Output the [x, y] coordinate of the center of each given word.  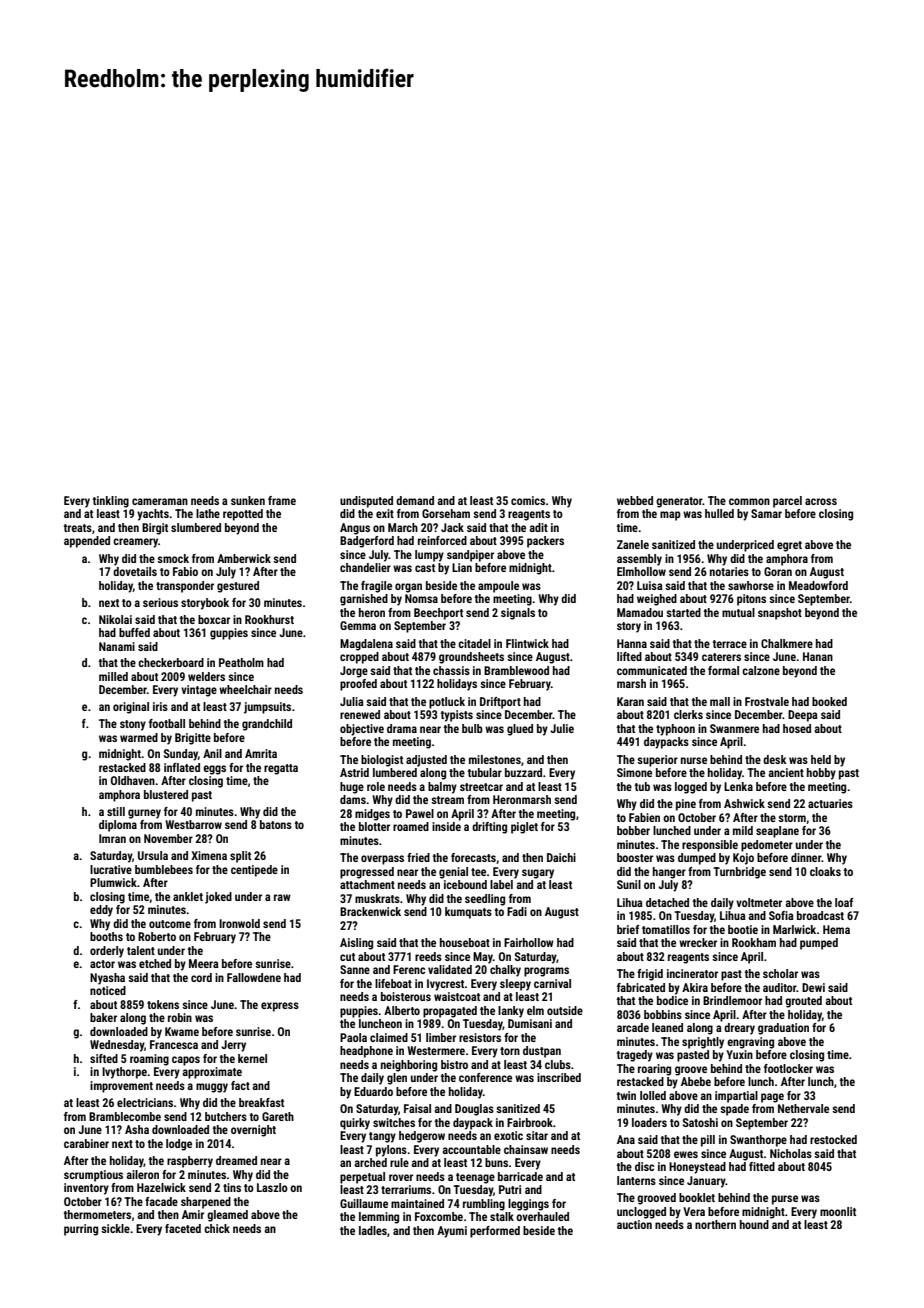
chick [217, 1228]
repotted [243, 515]
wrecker [698, 942]
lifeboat [393, 983]
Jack [452, 527]
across [821, 501]
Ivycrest [446, 985]
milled [113, 676]
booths [106, 936]
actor [102, 964]
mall [720, 701]
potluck [447, 703]
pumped [819, 944]
